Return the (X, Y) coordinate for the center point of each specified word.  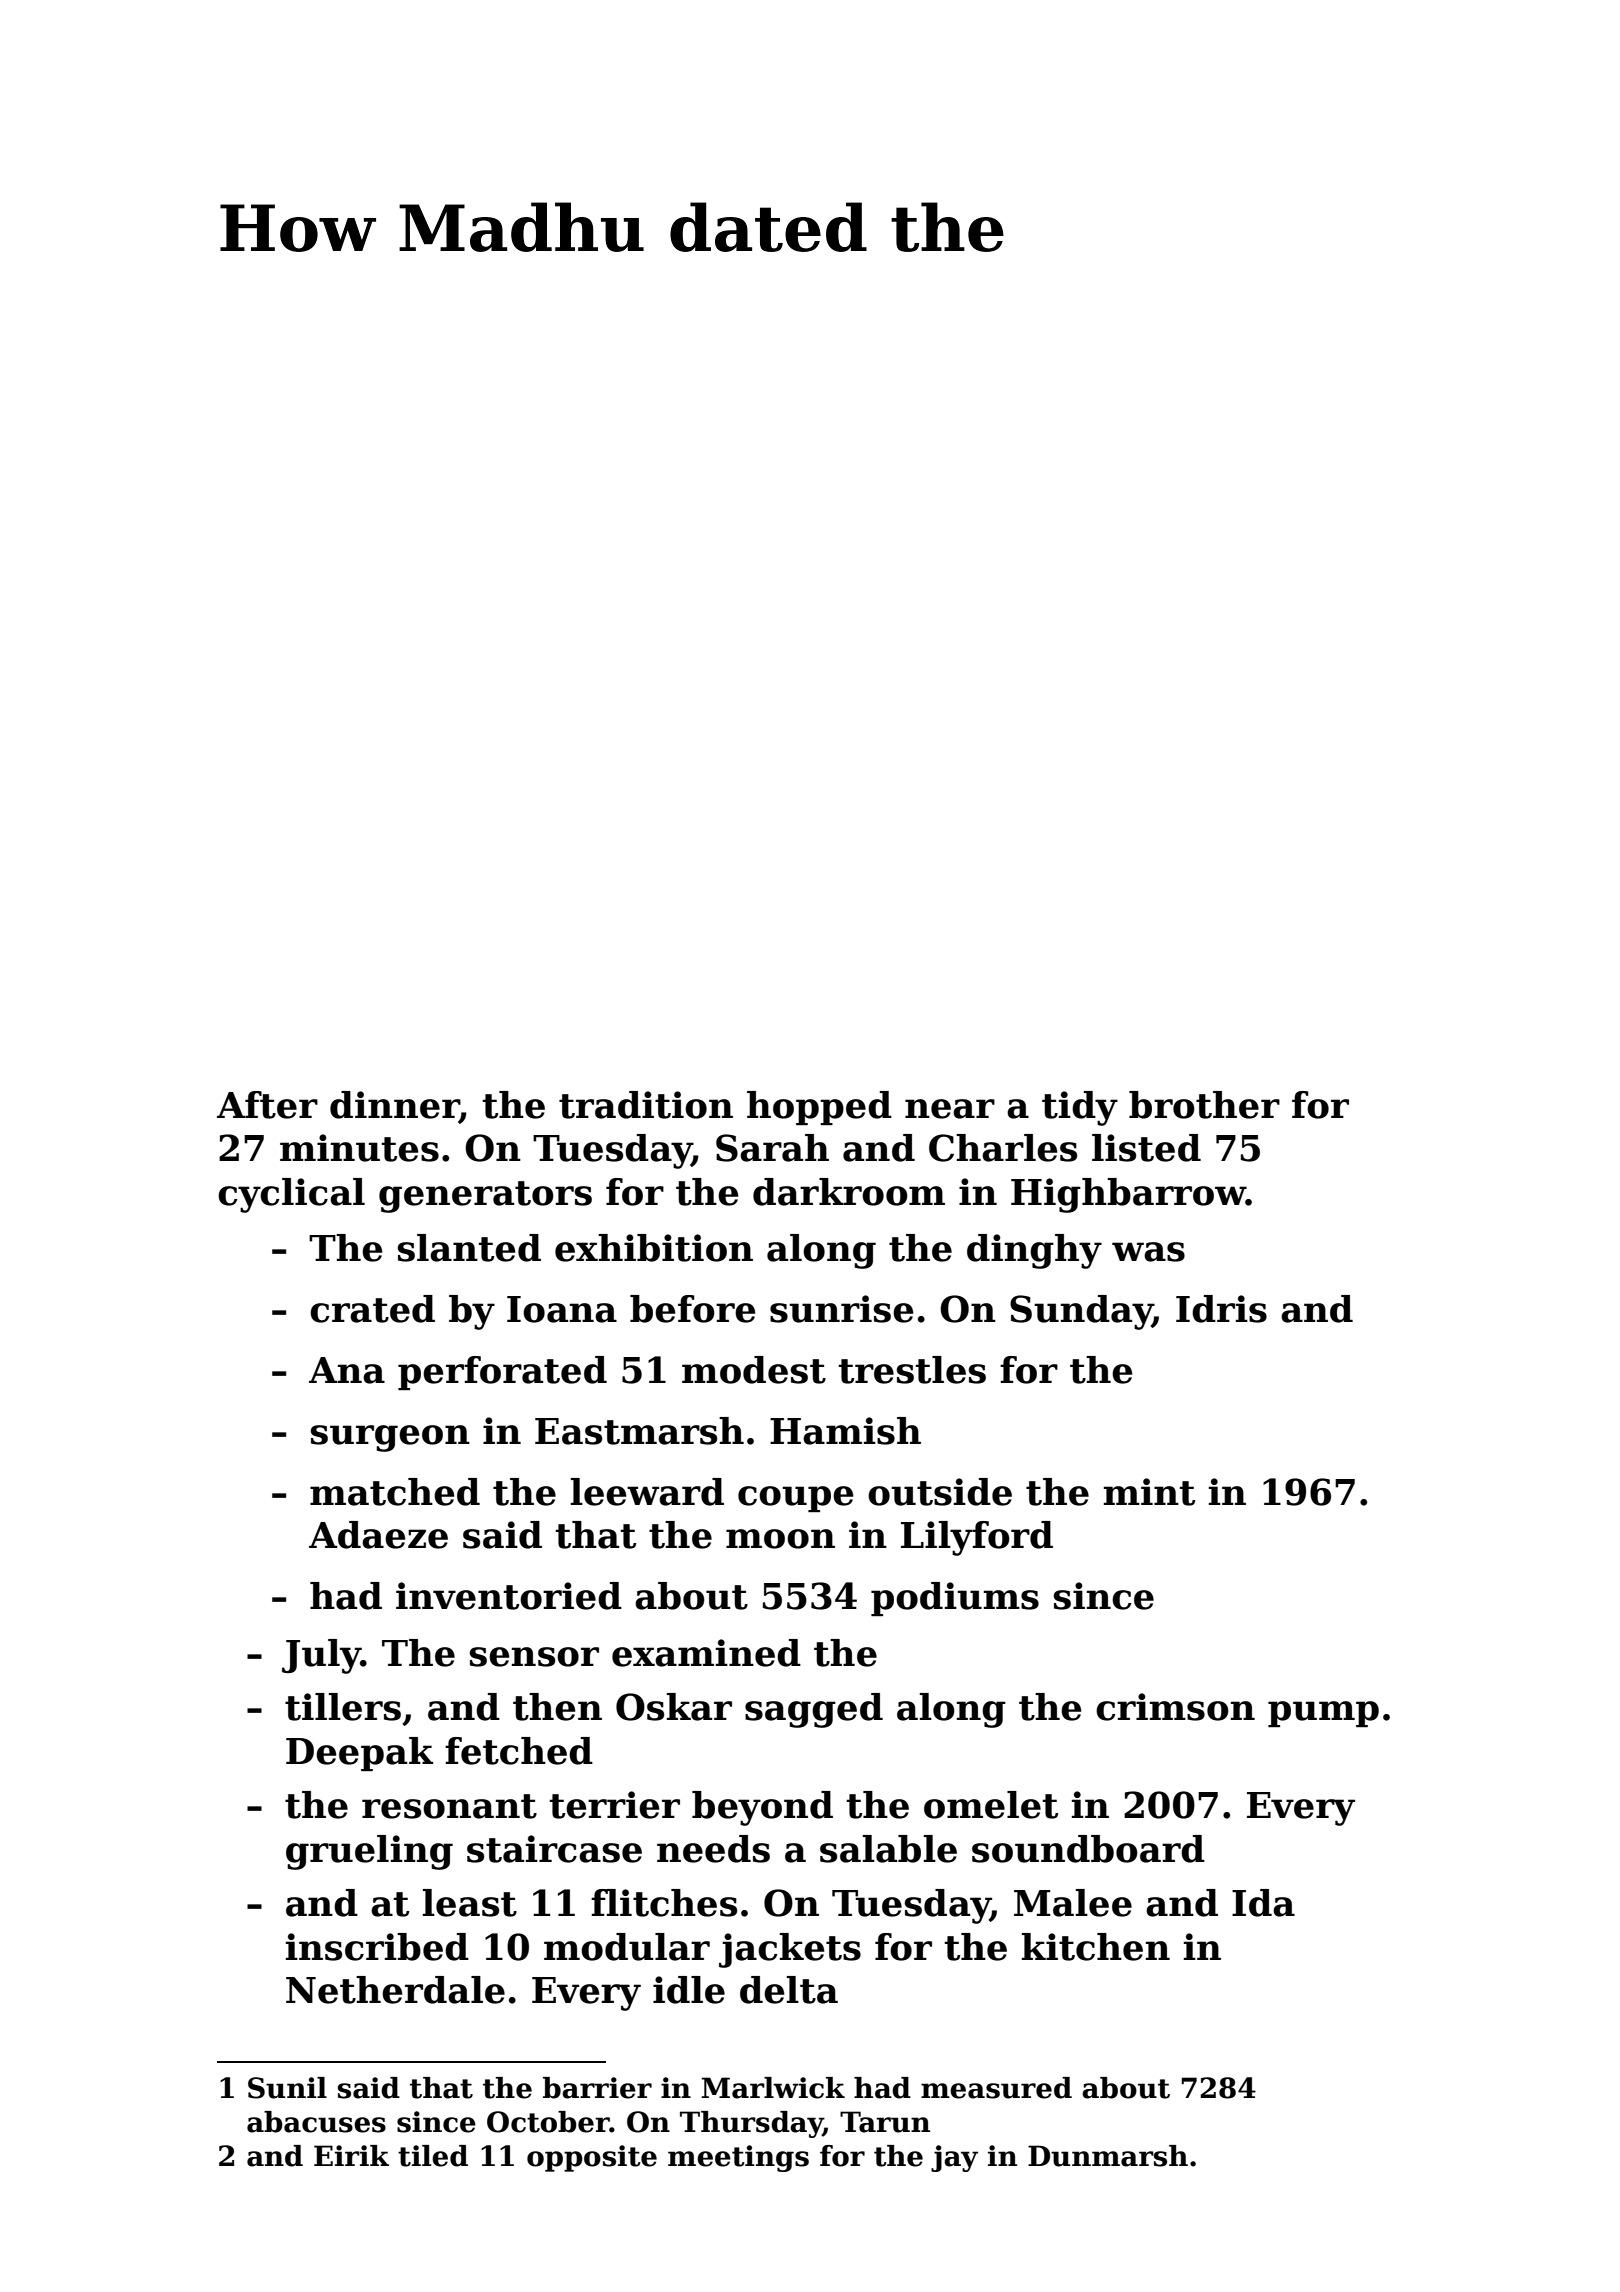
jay (954, 2158)
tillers (343, 1707)
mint (1149, 1492)
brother (1204, 1105)
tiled (433, 2156)
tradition (646, 1105)
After (267, 1105)
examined (706, 1653)
